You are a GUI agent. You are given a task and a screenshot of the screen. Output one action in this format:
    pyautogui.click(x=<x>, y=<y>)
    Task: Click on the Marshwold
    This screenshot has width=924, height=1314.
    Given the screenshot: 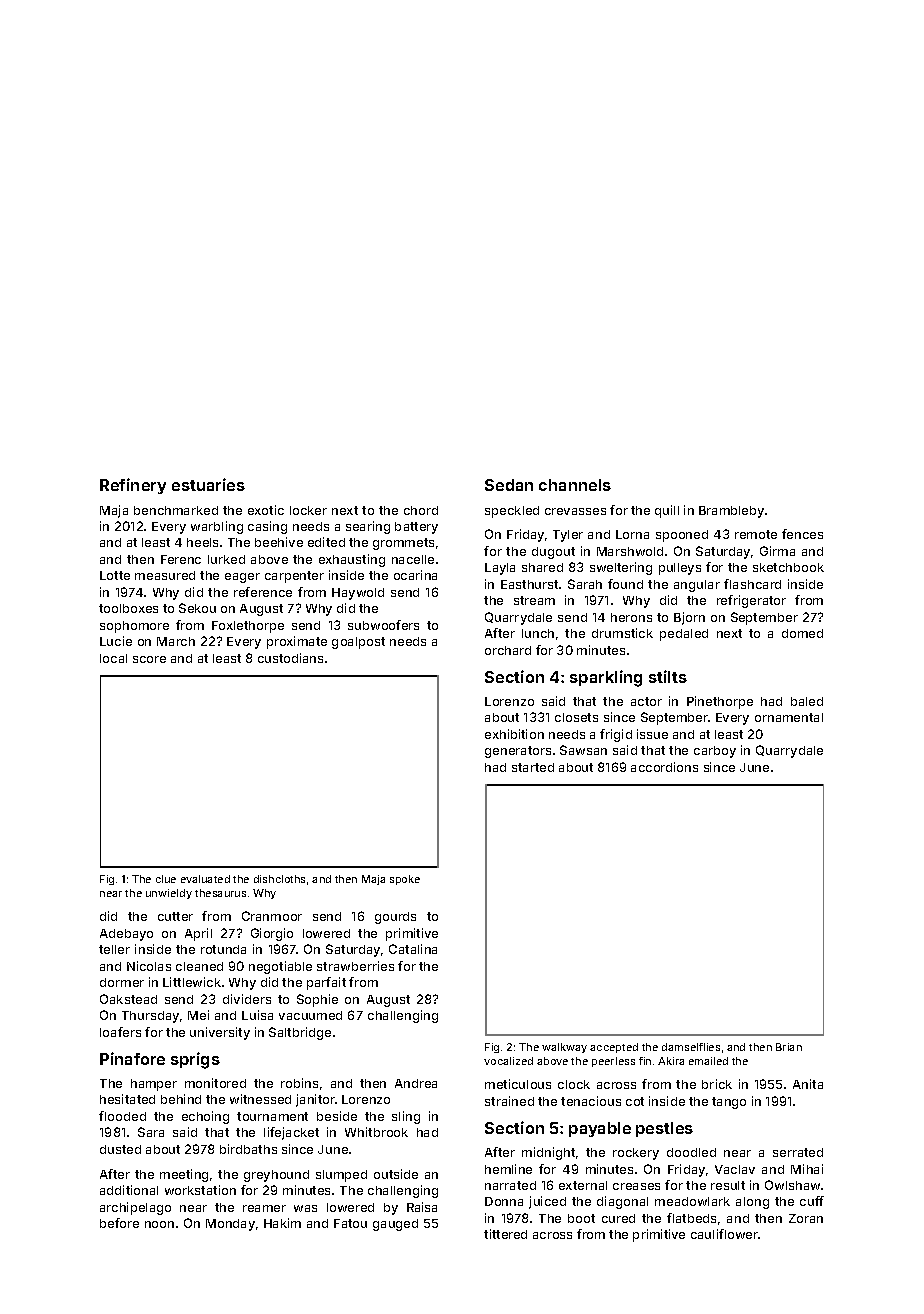 What is the action you would take?
    pyautogui.click(x=630, y=551)
